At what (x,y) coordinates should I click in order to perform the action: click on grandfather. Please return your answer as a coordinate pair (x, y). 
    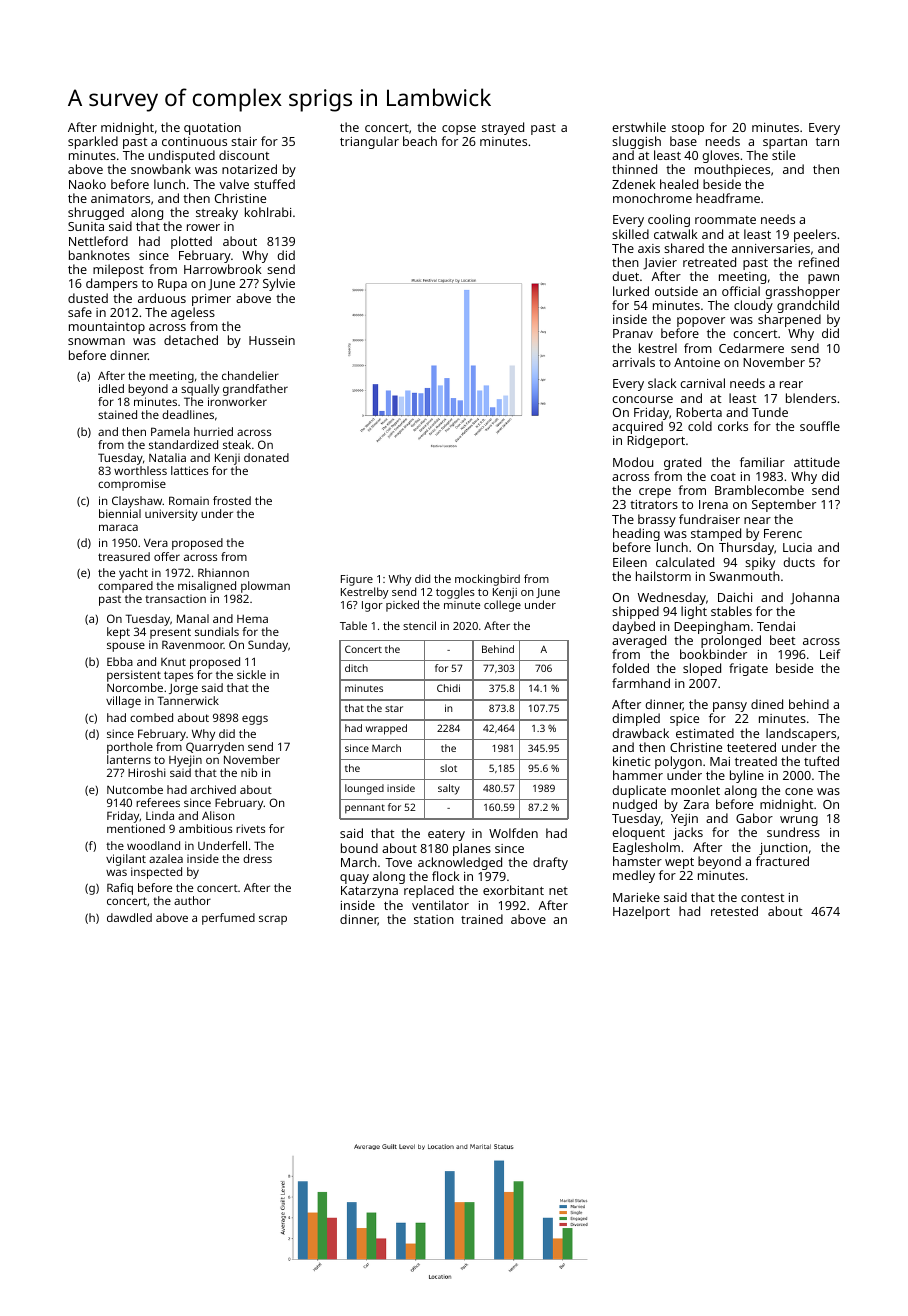
    Looking at the image, I should click on (255, 390).
